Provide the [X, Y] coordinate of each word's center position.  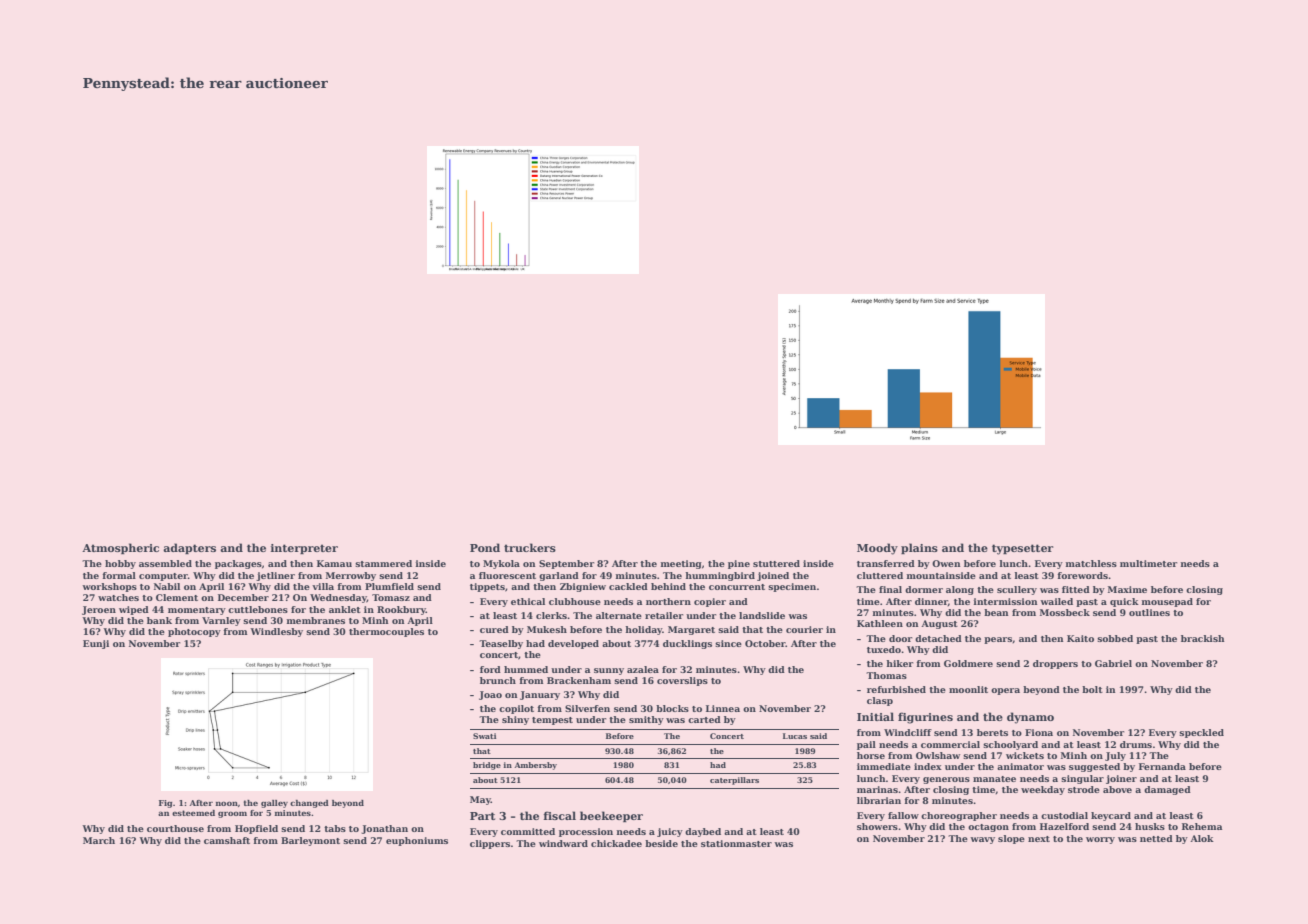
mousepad [1167, 602]
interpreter [304, 549]
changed [309, 804]
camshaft [227, 840]
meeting [681, 564]
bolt [1092, 689]
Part [482, 816]
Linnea [723, 708]
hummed [526, 669]
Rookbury [401, 610]
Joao [490, 695]
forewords [1082, 575]
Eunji [96, 644]
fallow [903, 815]
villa [323, 586]
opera [1005, 691]
